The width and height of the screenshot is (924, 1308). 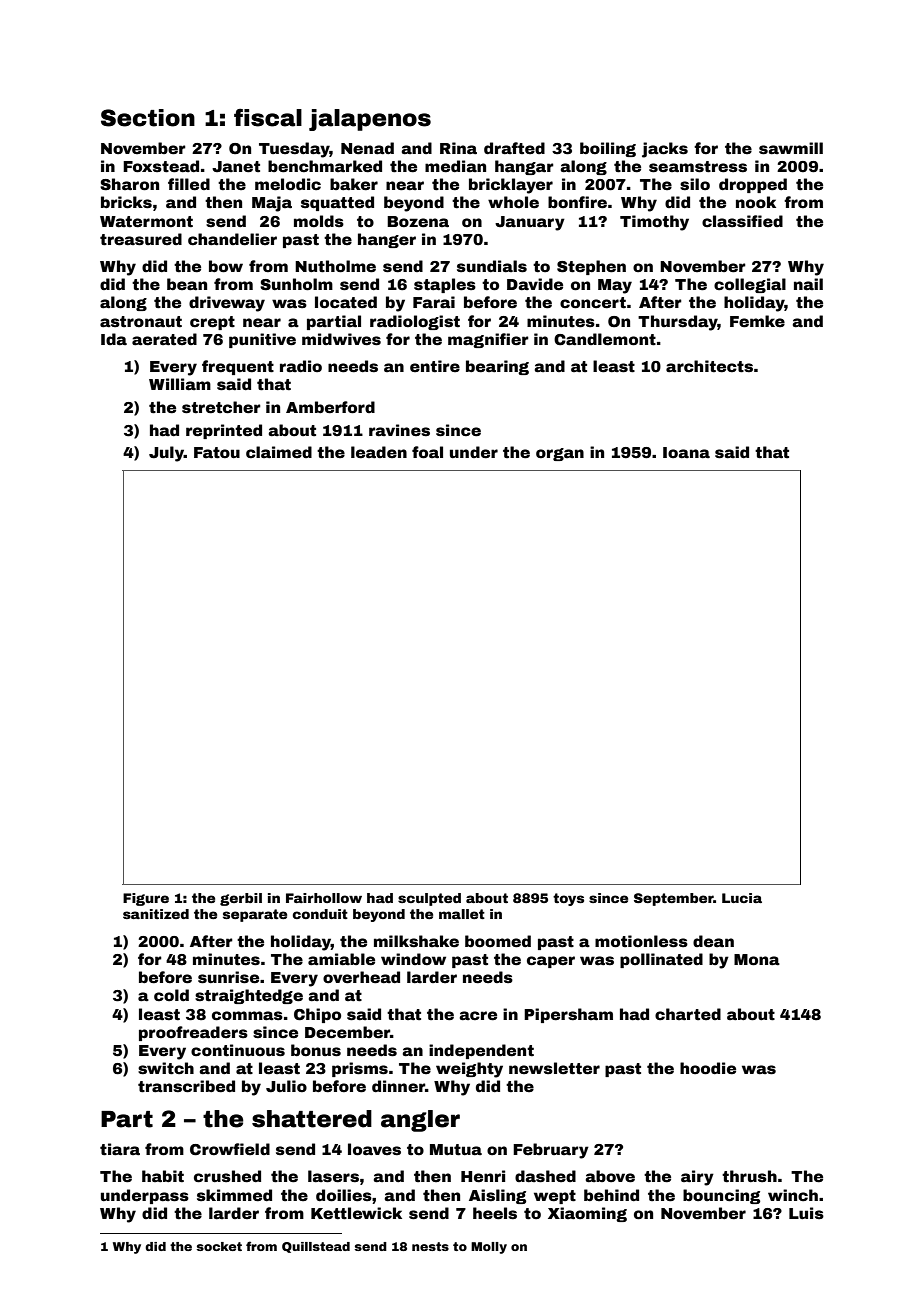 I want to click on skimmed, so click(x=234, y=1195).
